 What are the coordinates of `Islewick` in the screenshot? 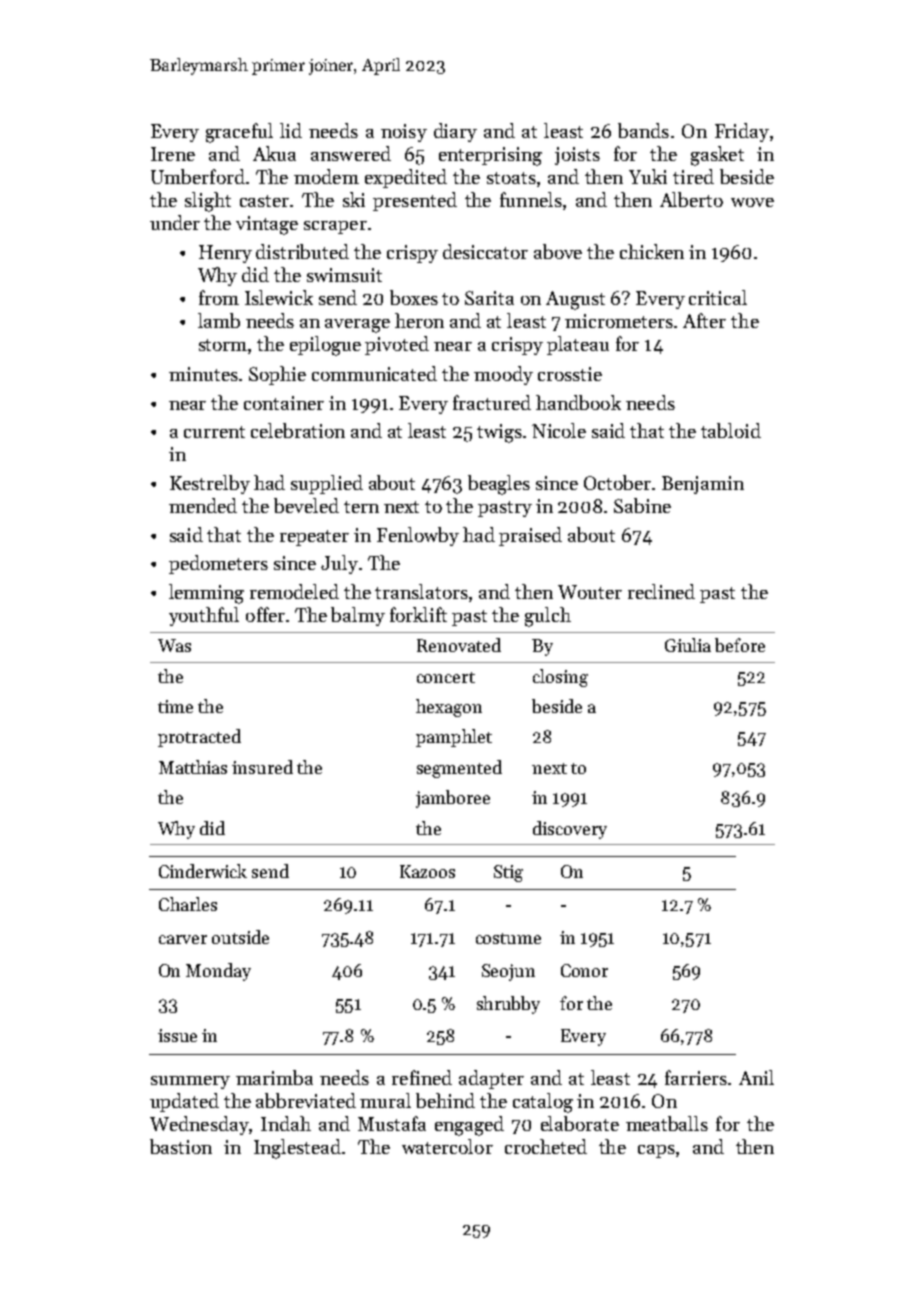 It's located at (279, 297).
